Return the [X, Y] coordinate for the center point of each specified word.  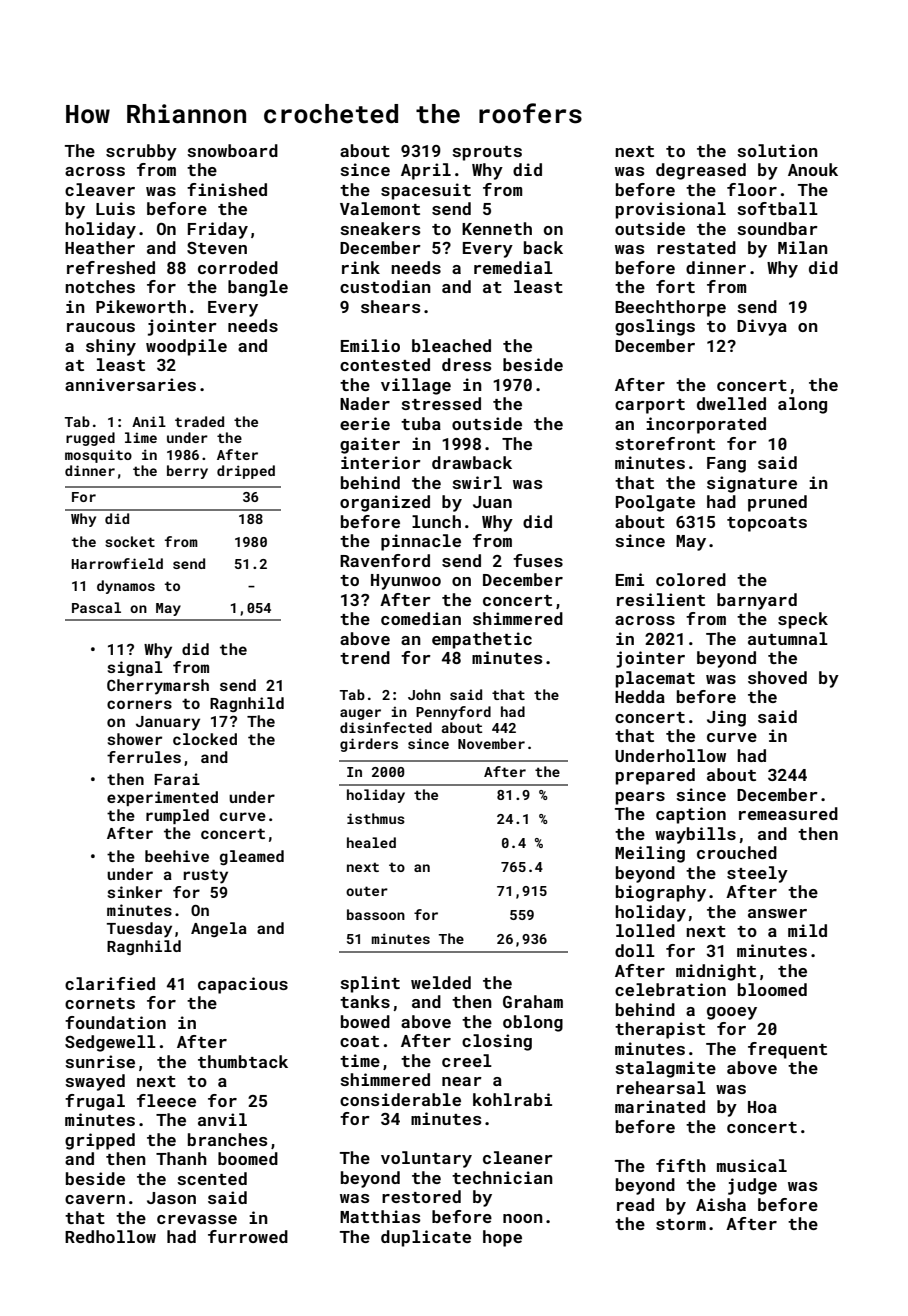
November [491, 743]
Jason [171, 1198]
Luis [115, 208]
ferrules [144, 757]
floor [752, 189]
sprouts [487, 153]
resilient [661, 599]
